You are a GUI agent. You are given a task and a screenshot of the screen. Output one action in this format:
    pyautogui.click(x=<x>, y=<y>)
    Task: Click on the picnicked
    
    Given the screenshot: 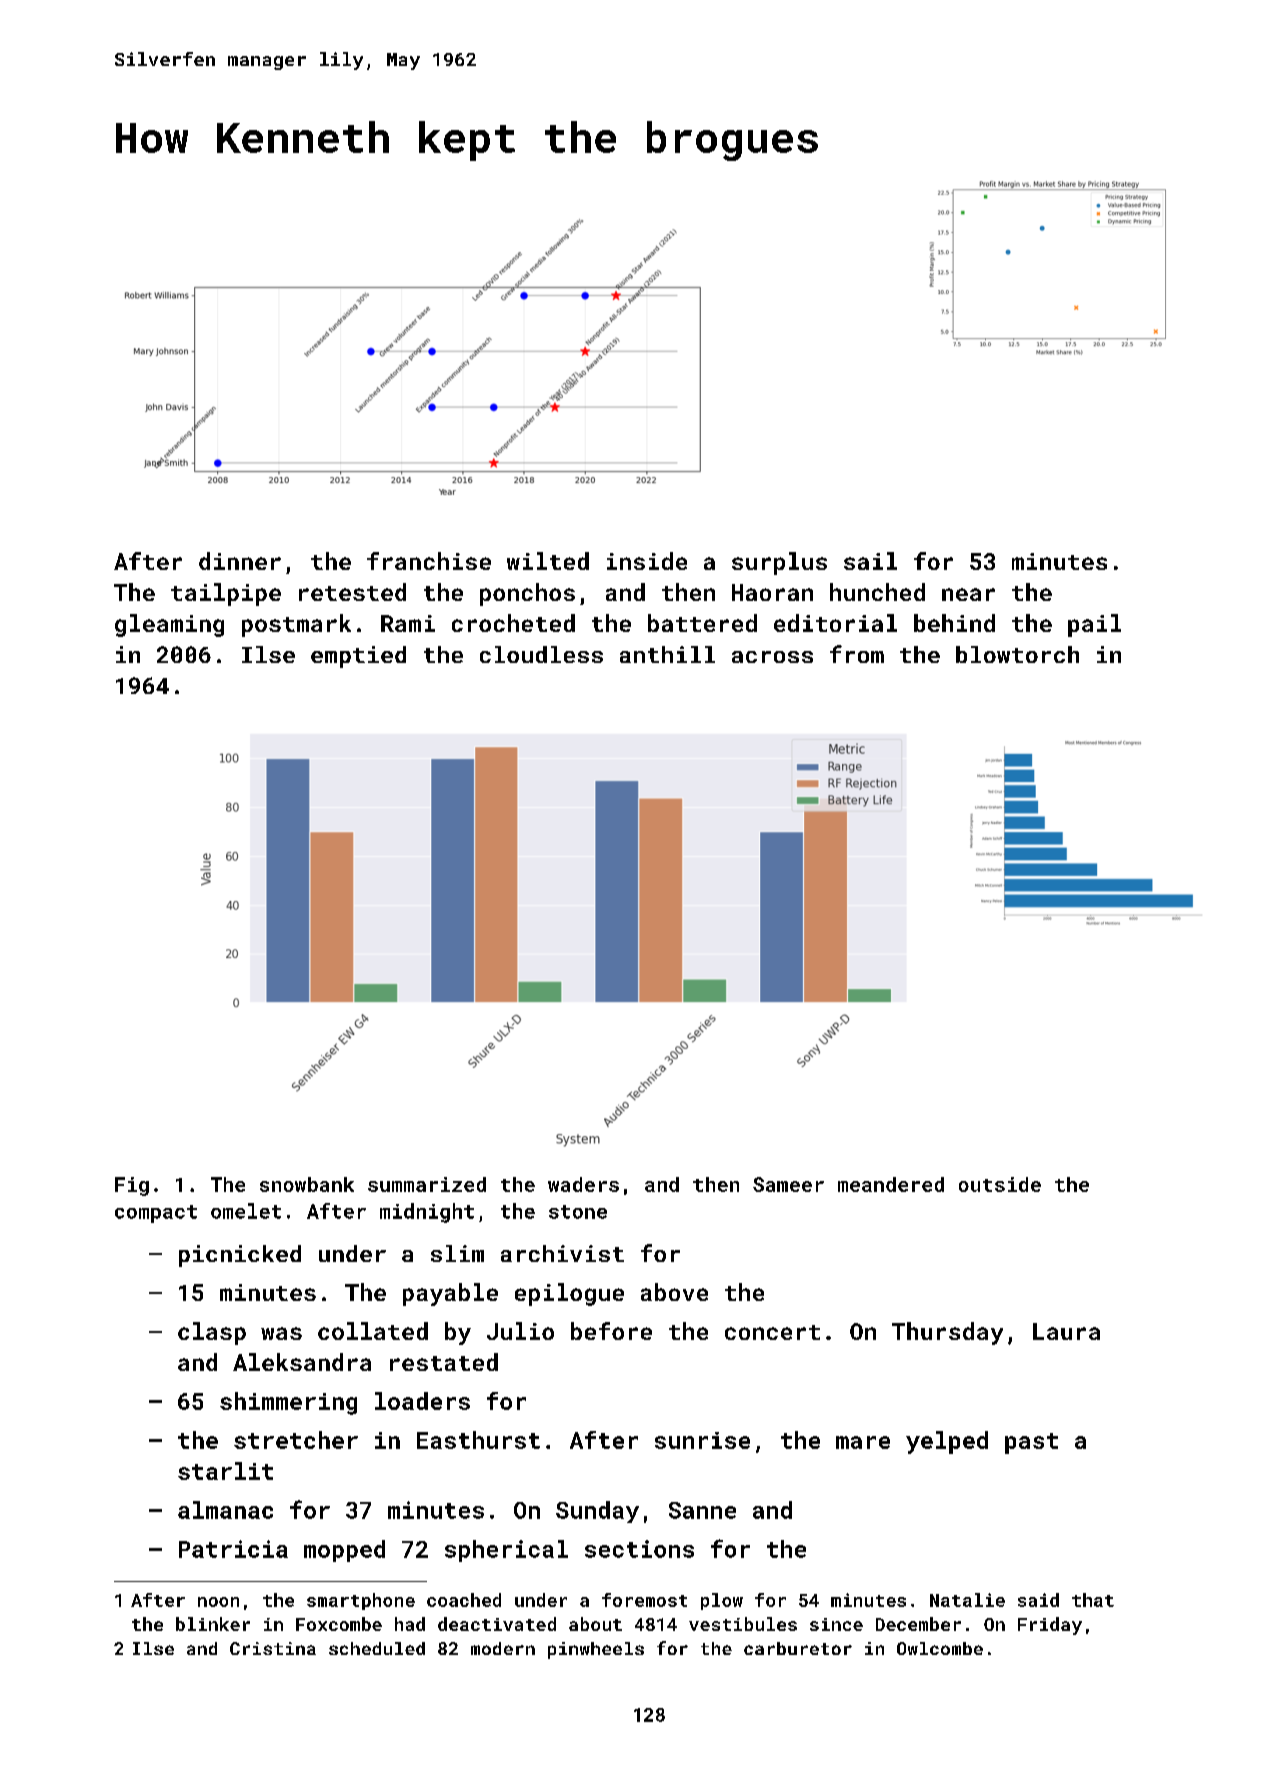 What is the action you would take?
    pyautogui.click(x=240, y=1256)
